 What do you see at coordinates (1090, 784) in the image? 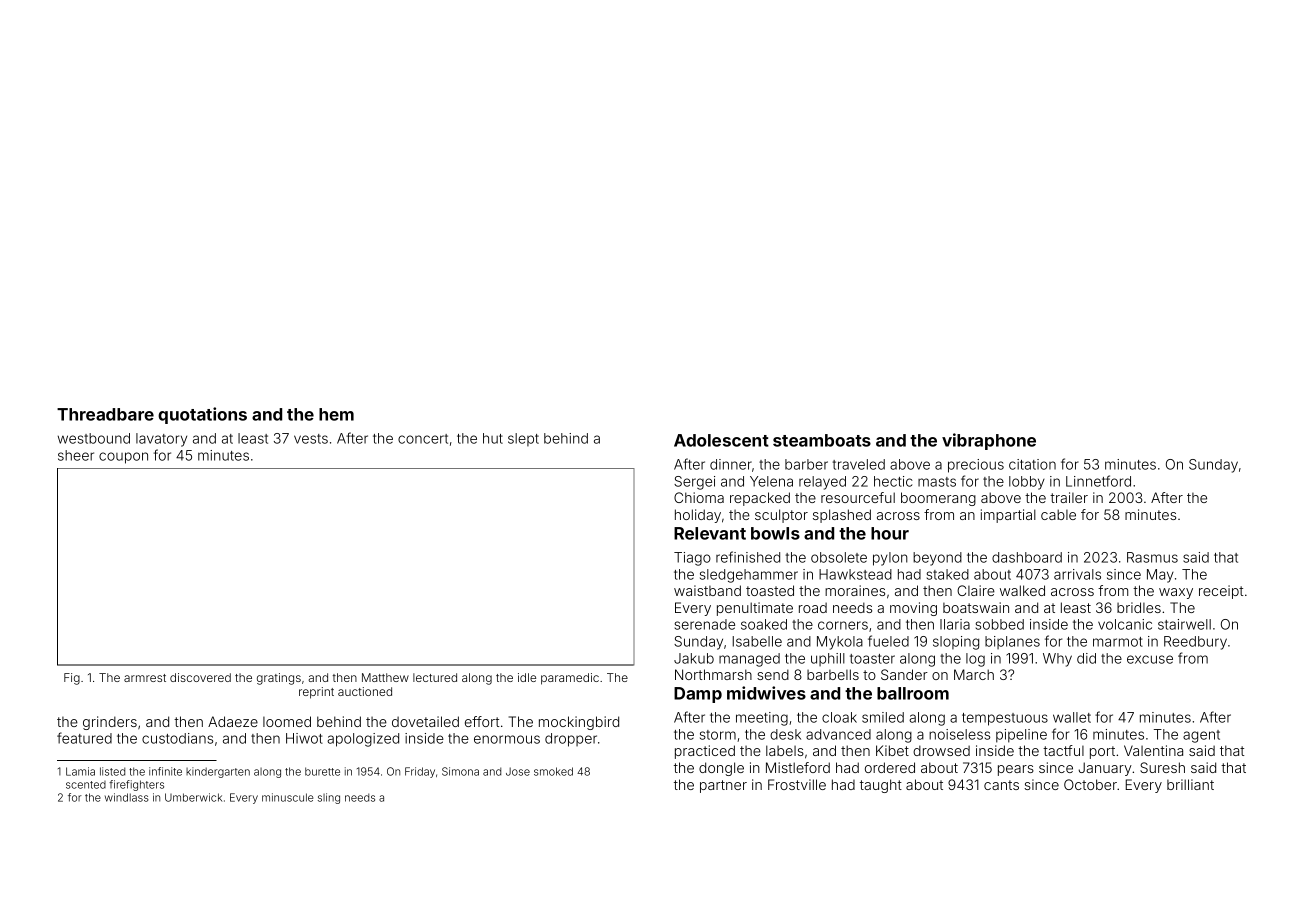
I see `October` at bounding box center [1090, 784].
